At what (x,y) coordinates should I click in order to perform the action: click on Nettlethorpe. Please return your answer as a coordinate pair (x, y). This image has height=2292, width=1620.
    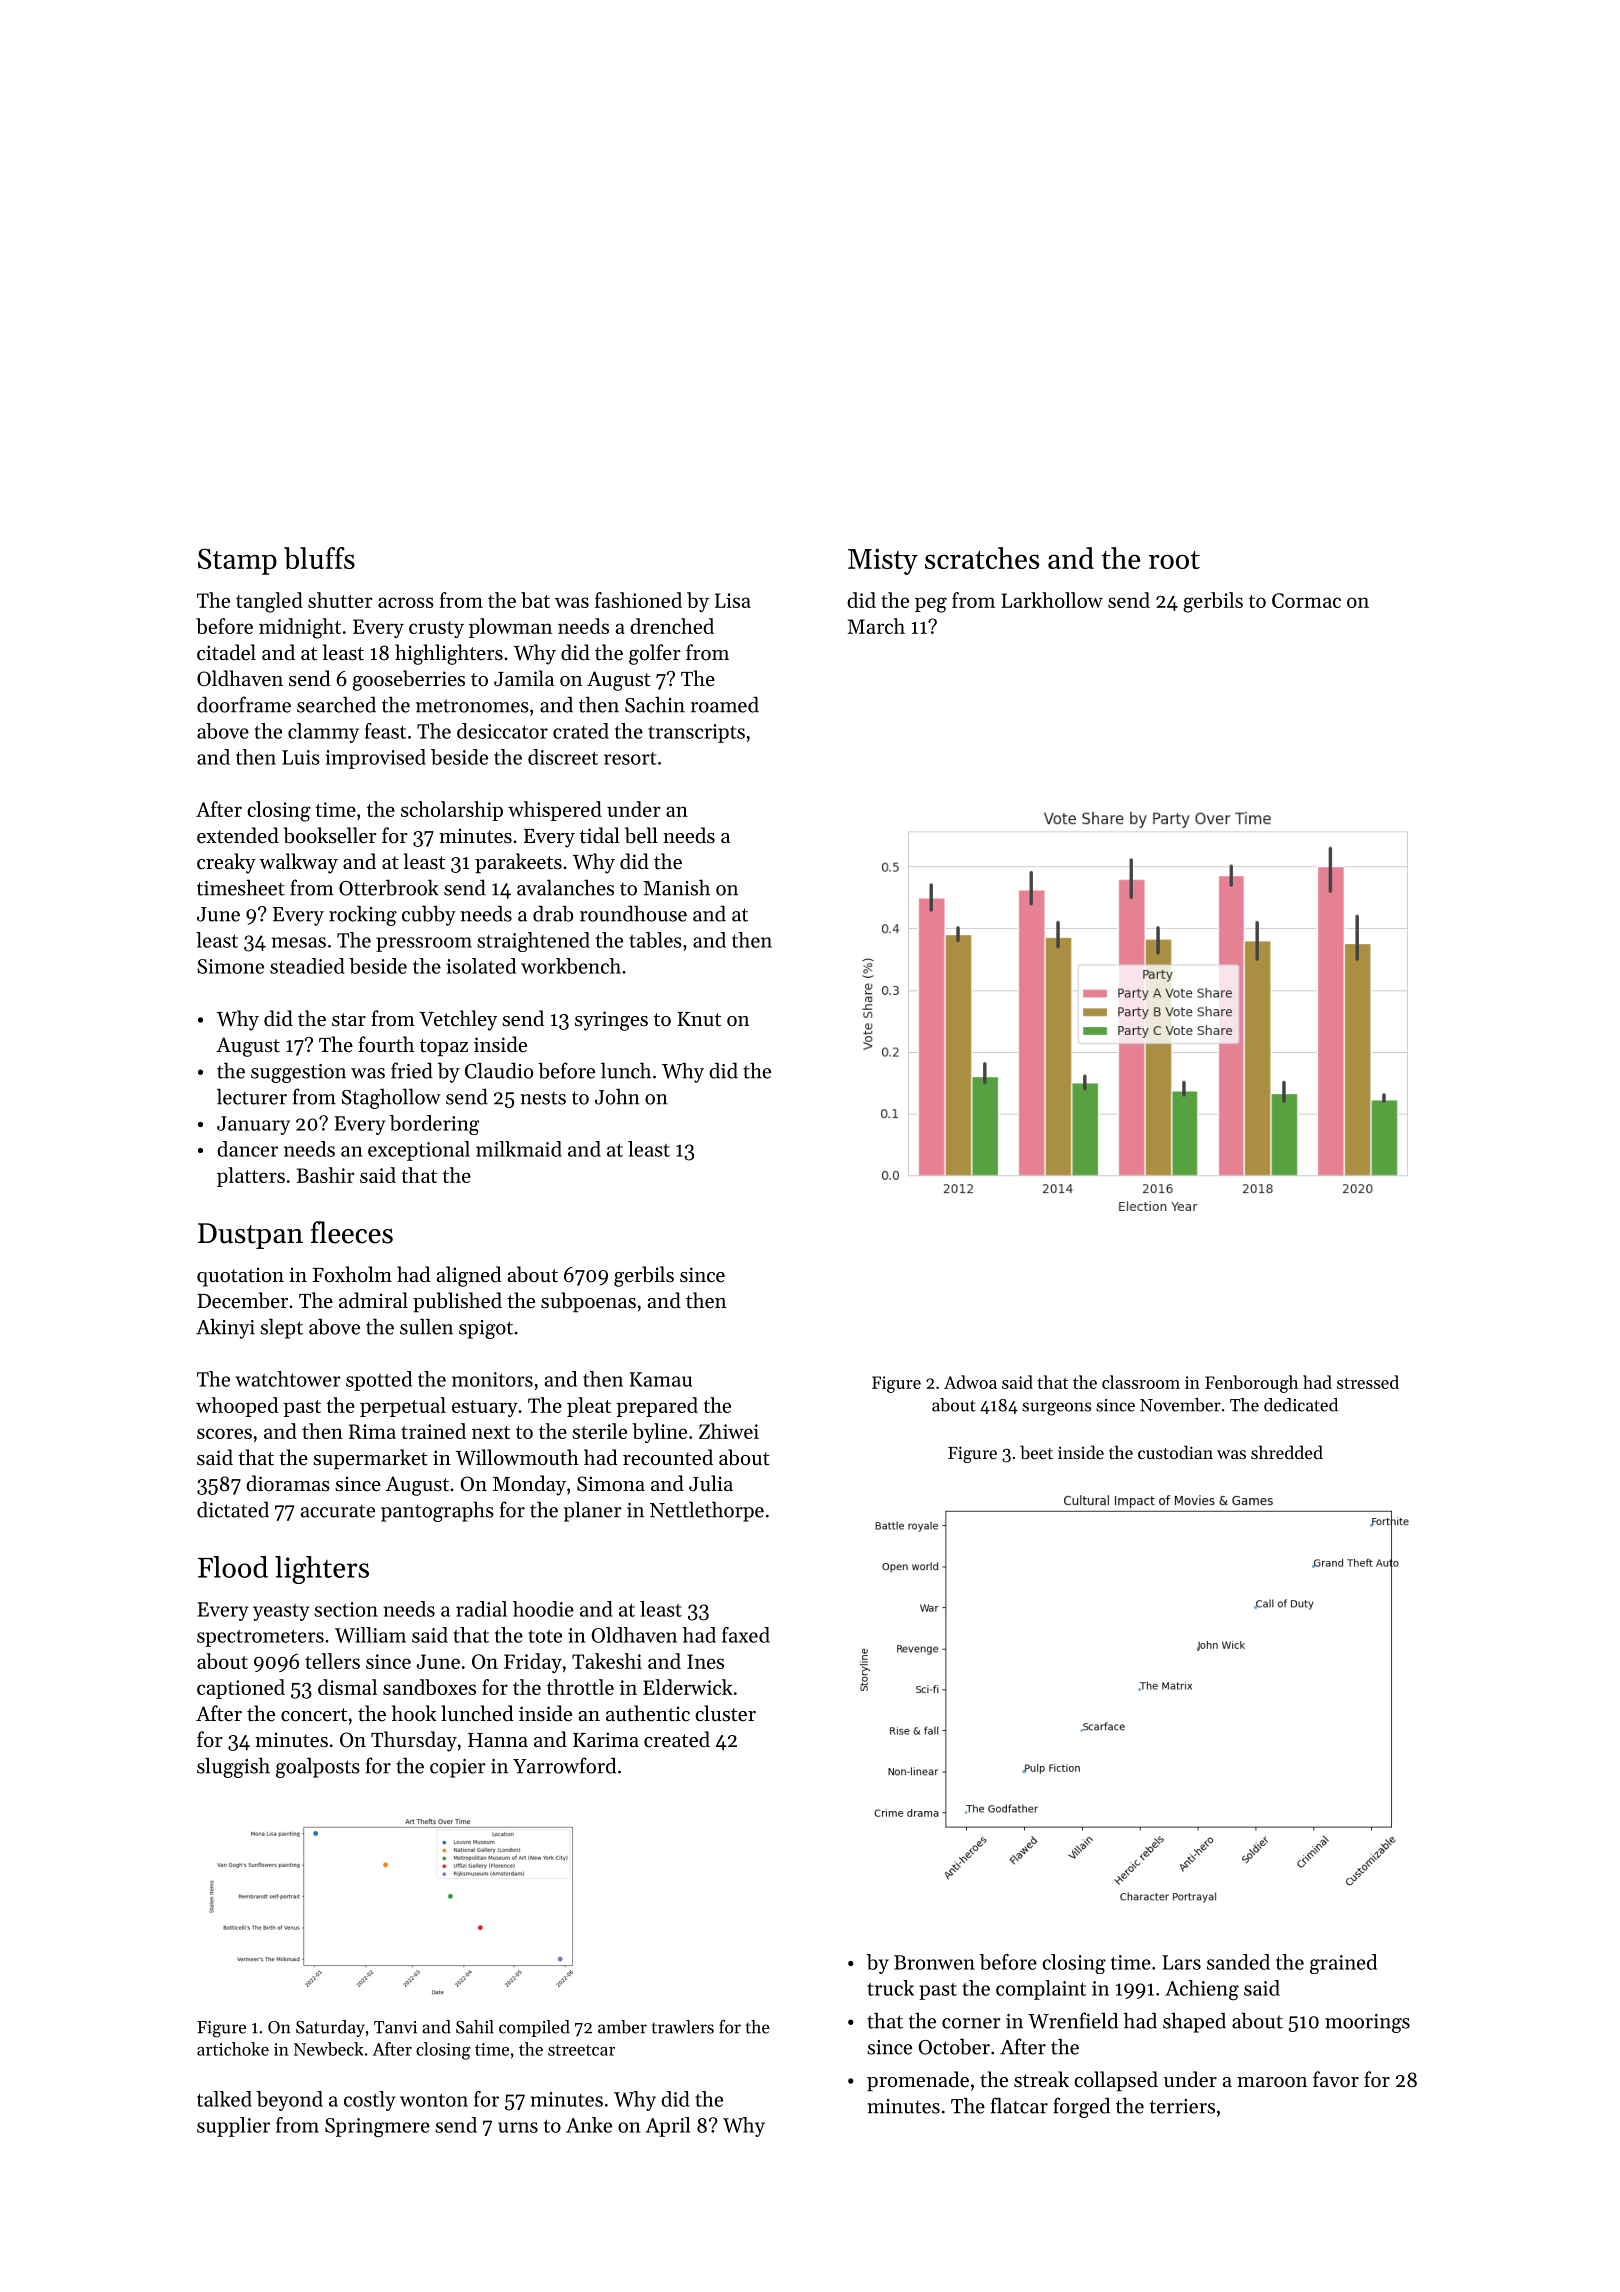
    Looking at the image, I should click on (707, 1511).
